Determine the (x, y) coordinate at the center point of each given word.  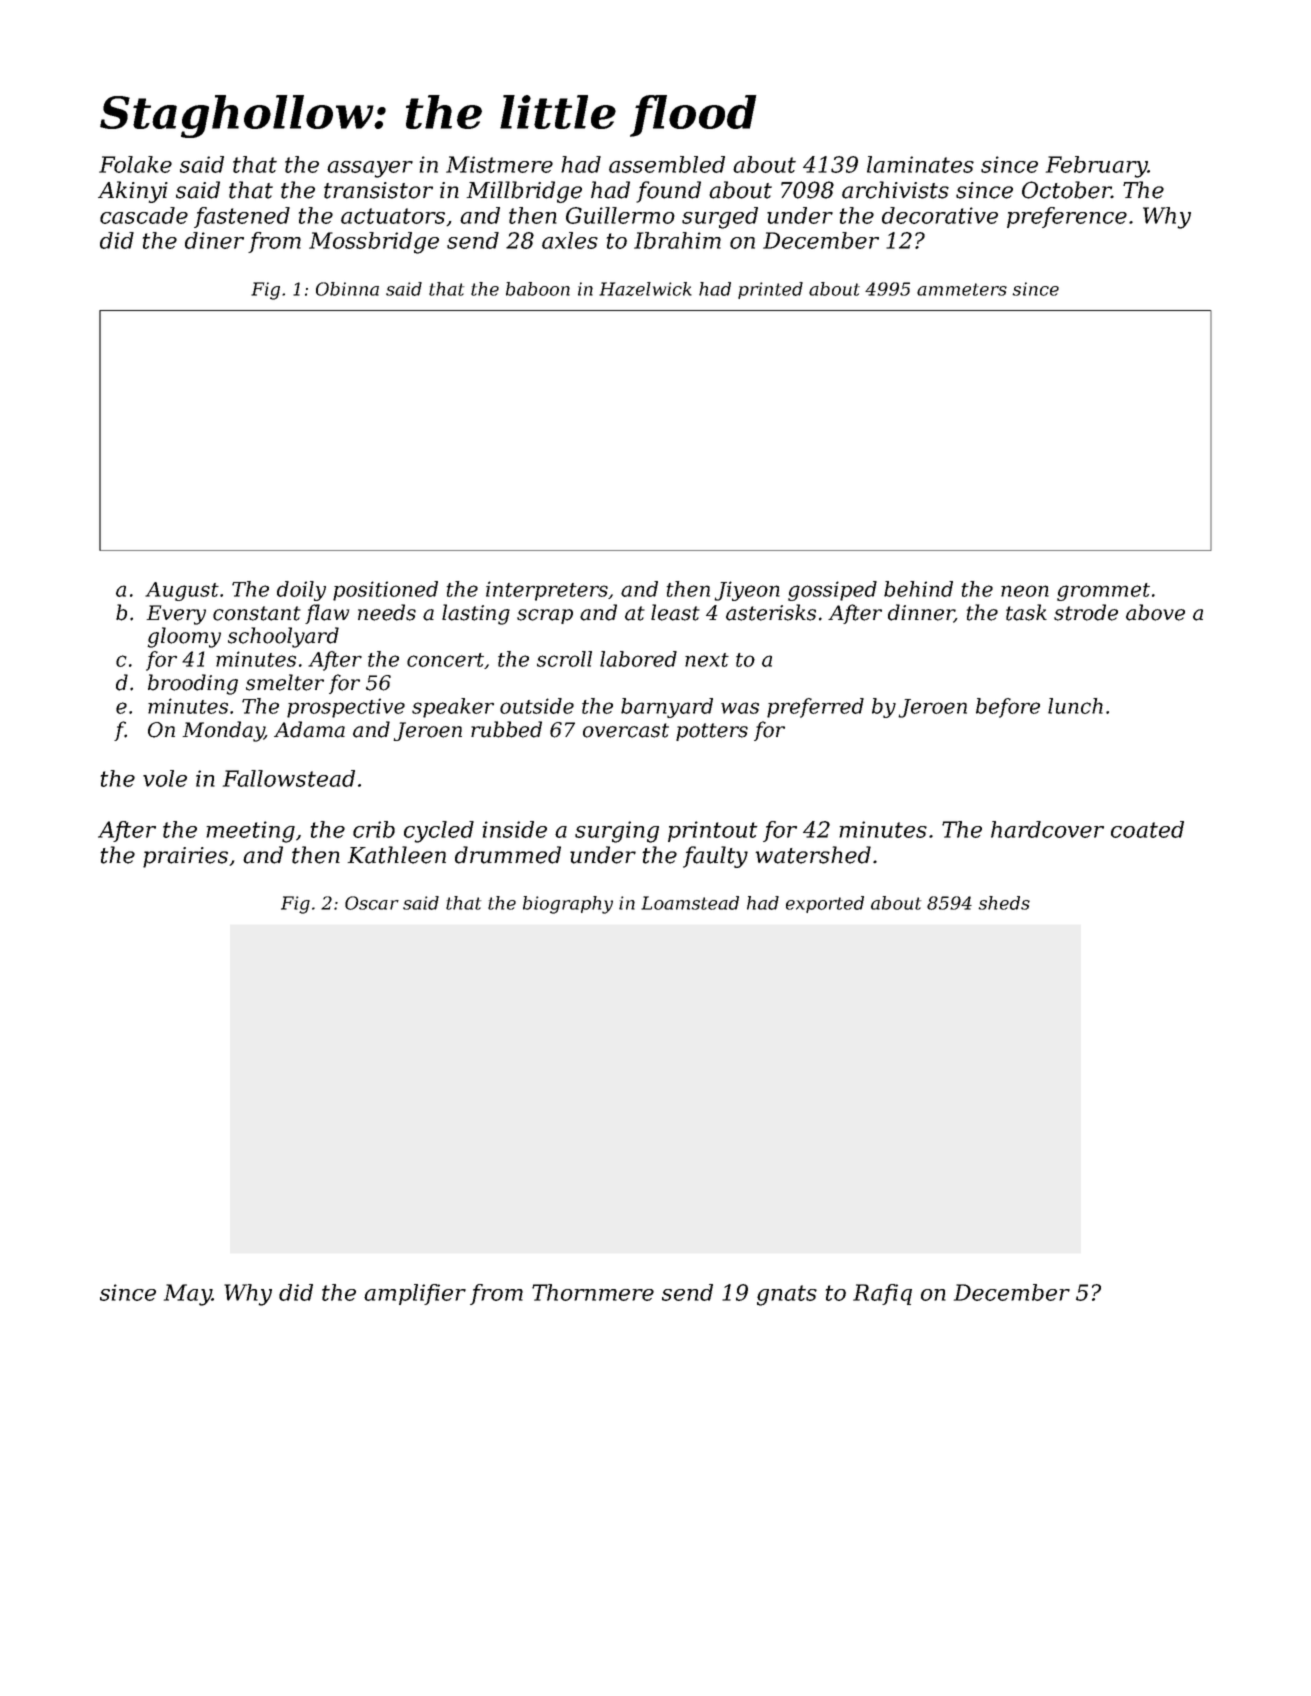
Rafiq (882, 1294)
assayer (370, 169)
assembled (667, 164)
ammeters (962, 289)
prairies (185, 857)
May (188, 1295)
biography (568, 905)
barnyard (667, 708)
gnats (787, 1295)
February (1096, 167)
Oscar (372, 903)
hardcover (1047, 829)
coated (1147, 829)
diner (214, 240)
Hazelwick (645, 289)
